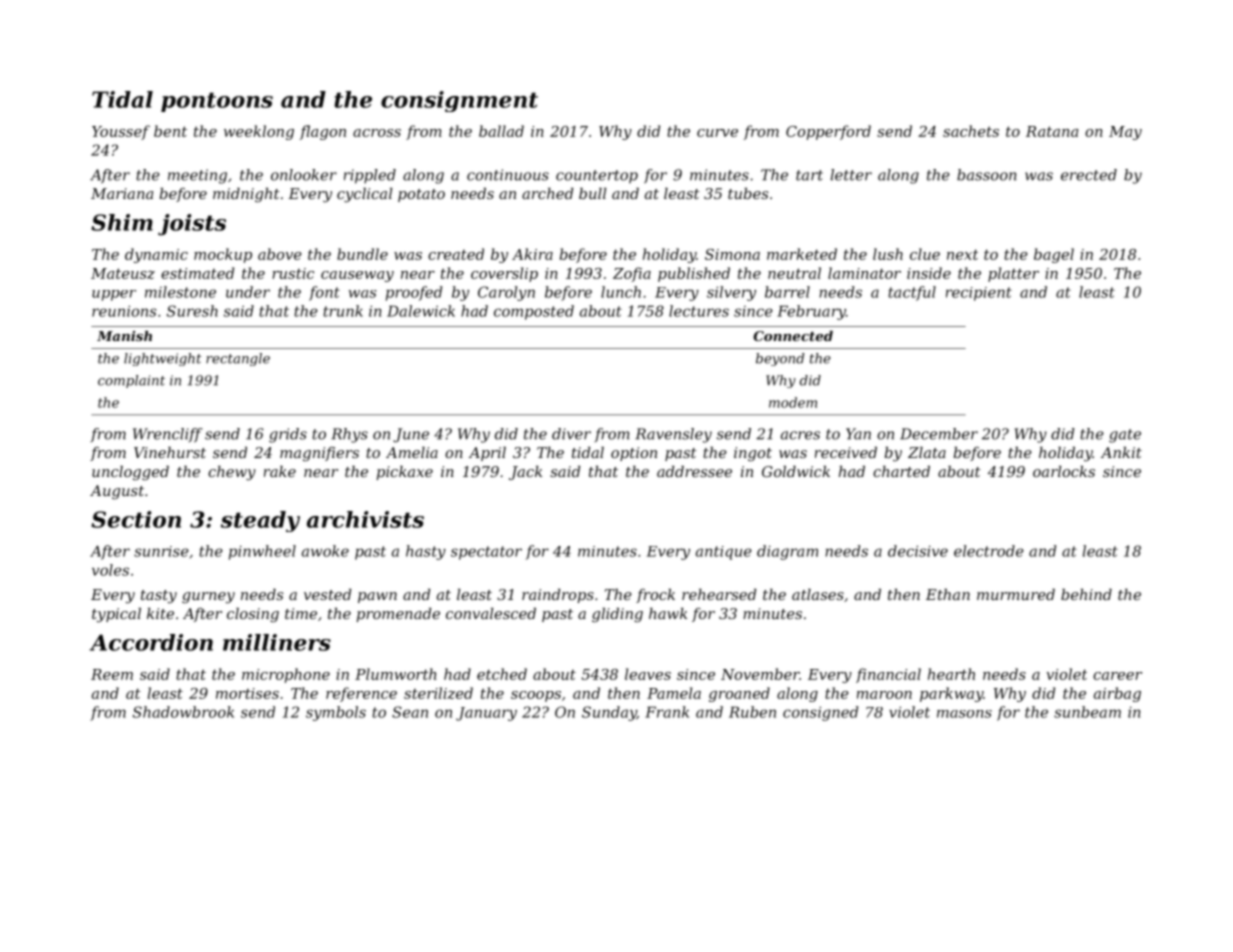  What do you see at coordinates (888, 254) in the screenshot?
I see `lush` at bounding box center [888, 254].
